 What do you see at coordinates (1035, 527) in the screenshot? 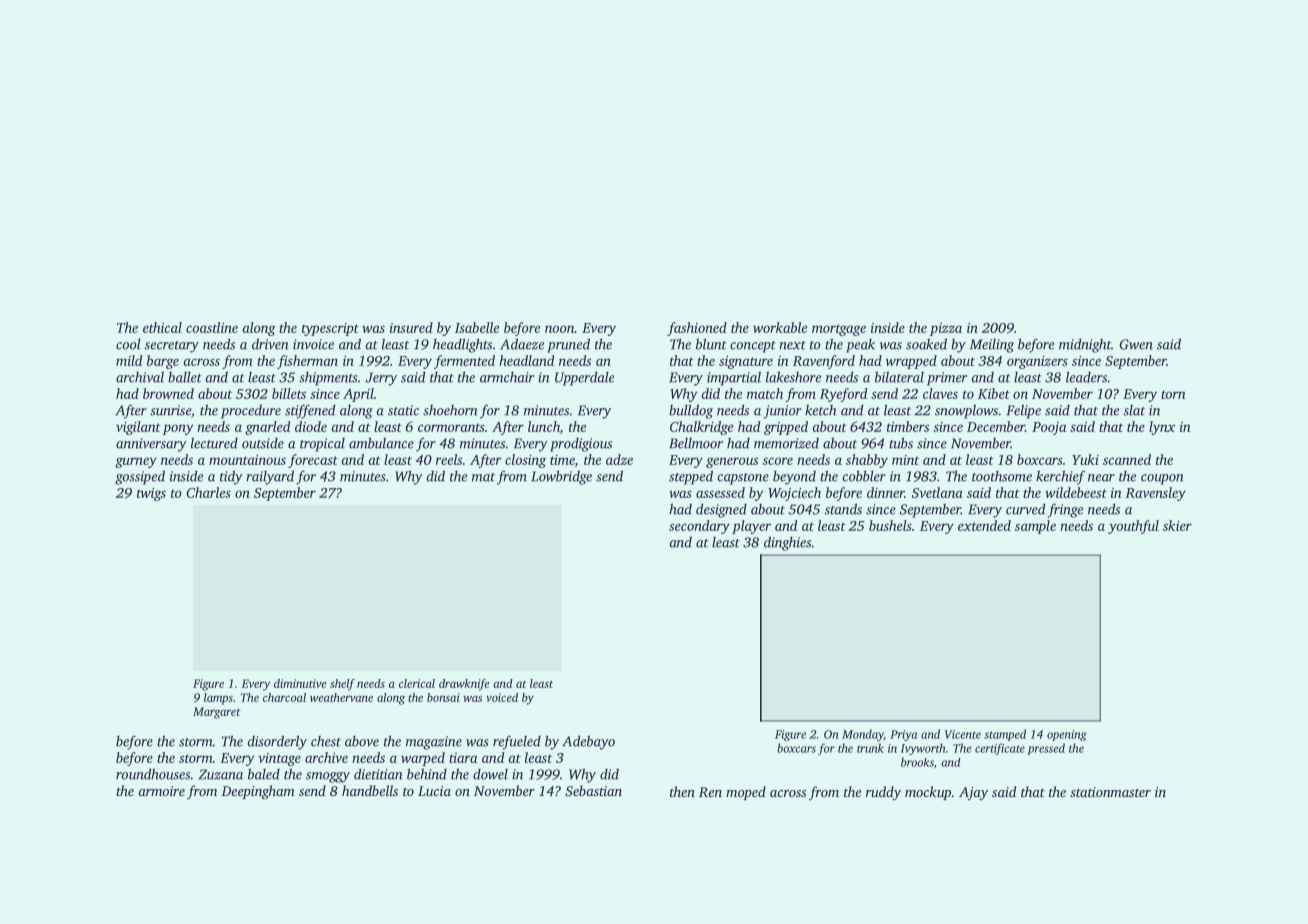
I see `sample` at bounding box center [1035, 527].
